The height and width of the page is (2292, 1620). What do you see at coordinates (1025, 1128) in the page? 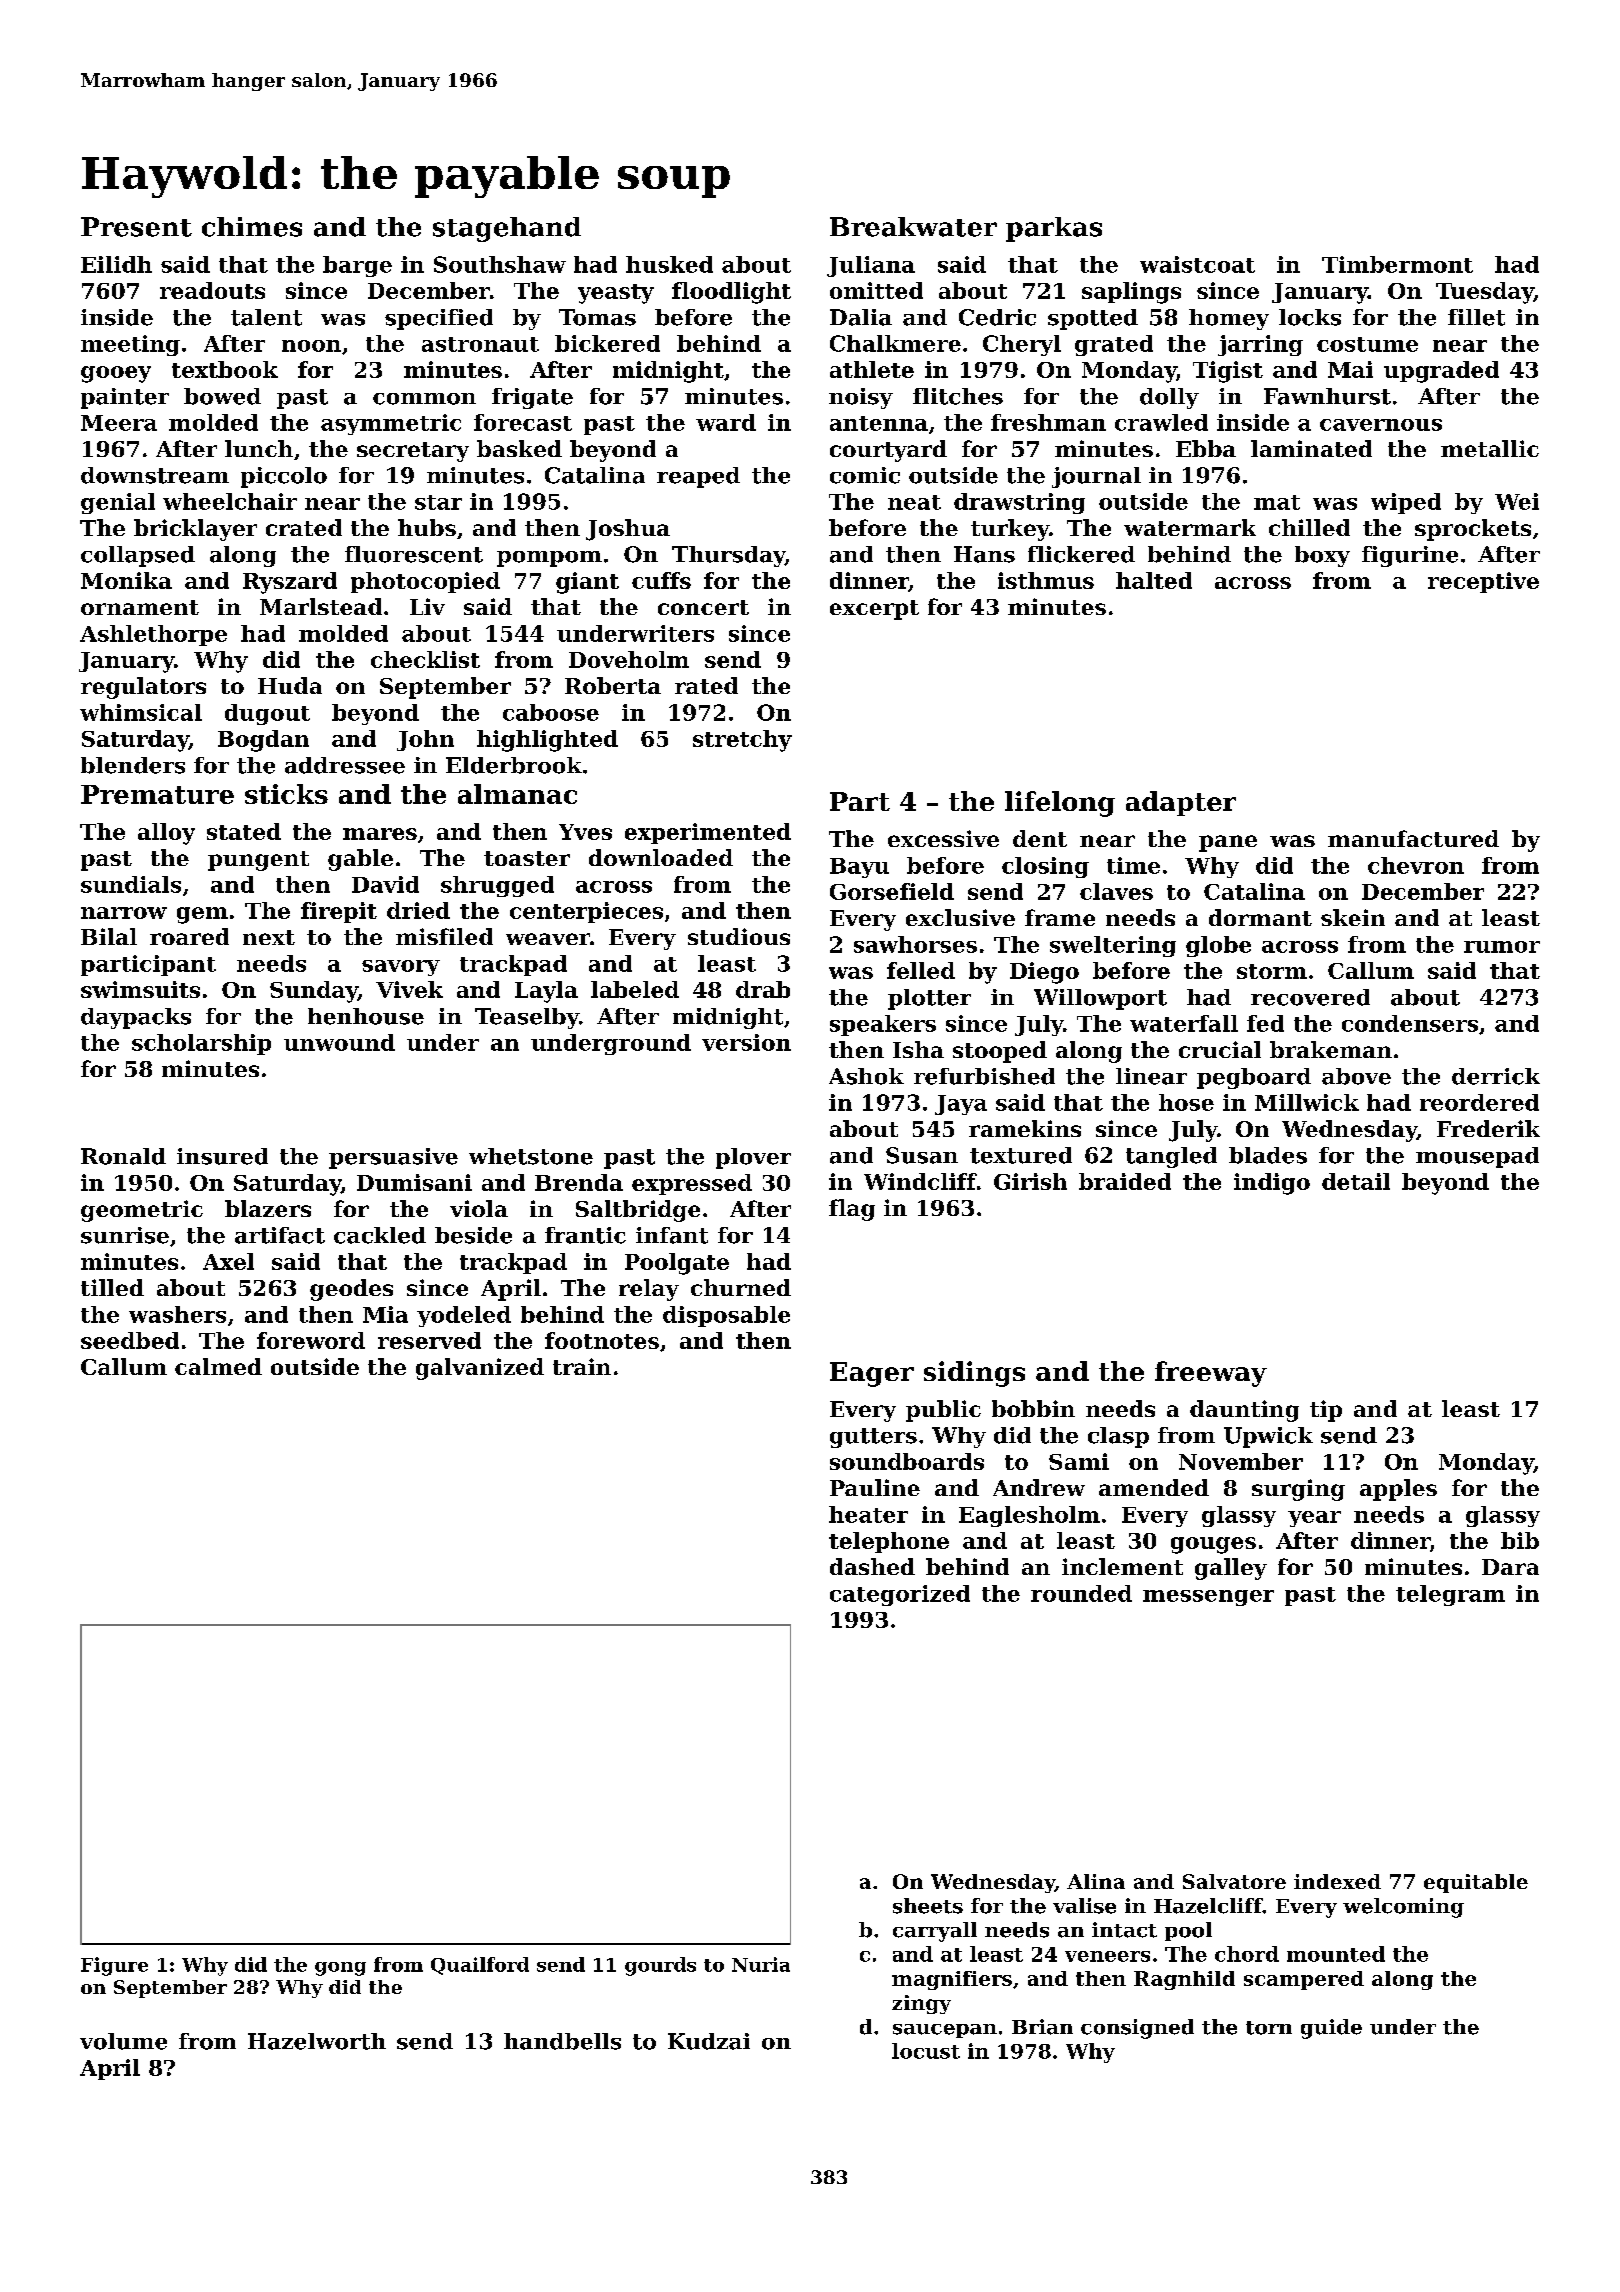
I see `ramekins` at bounding box center [1025, 1128].
